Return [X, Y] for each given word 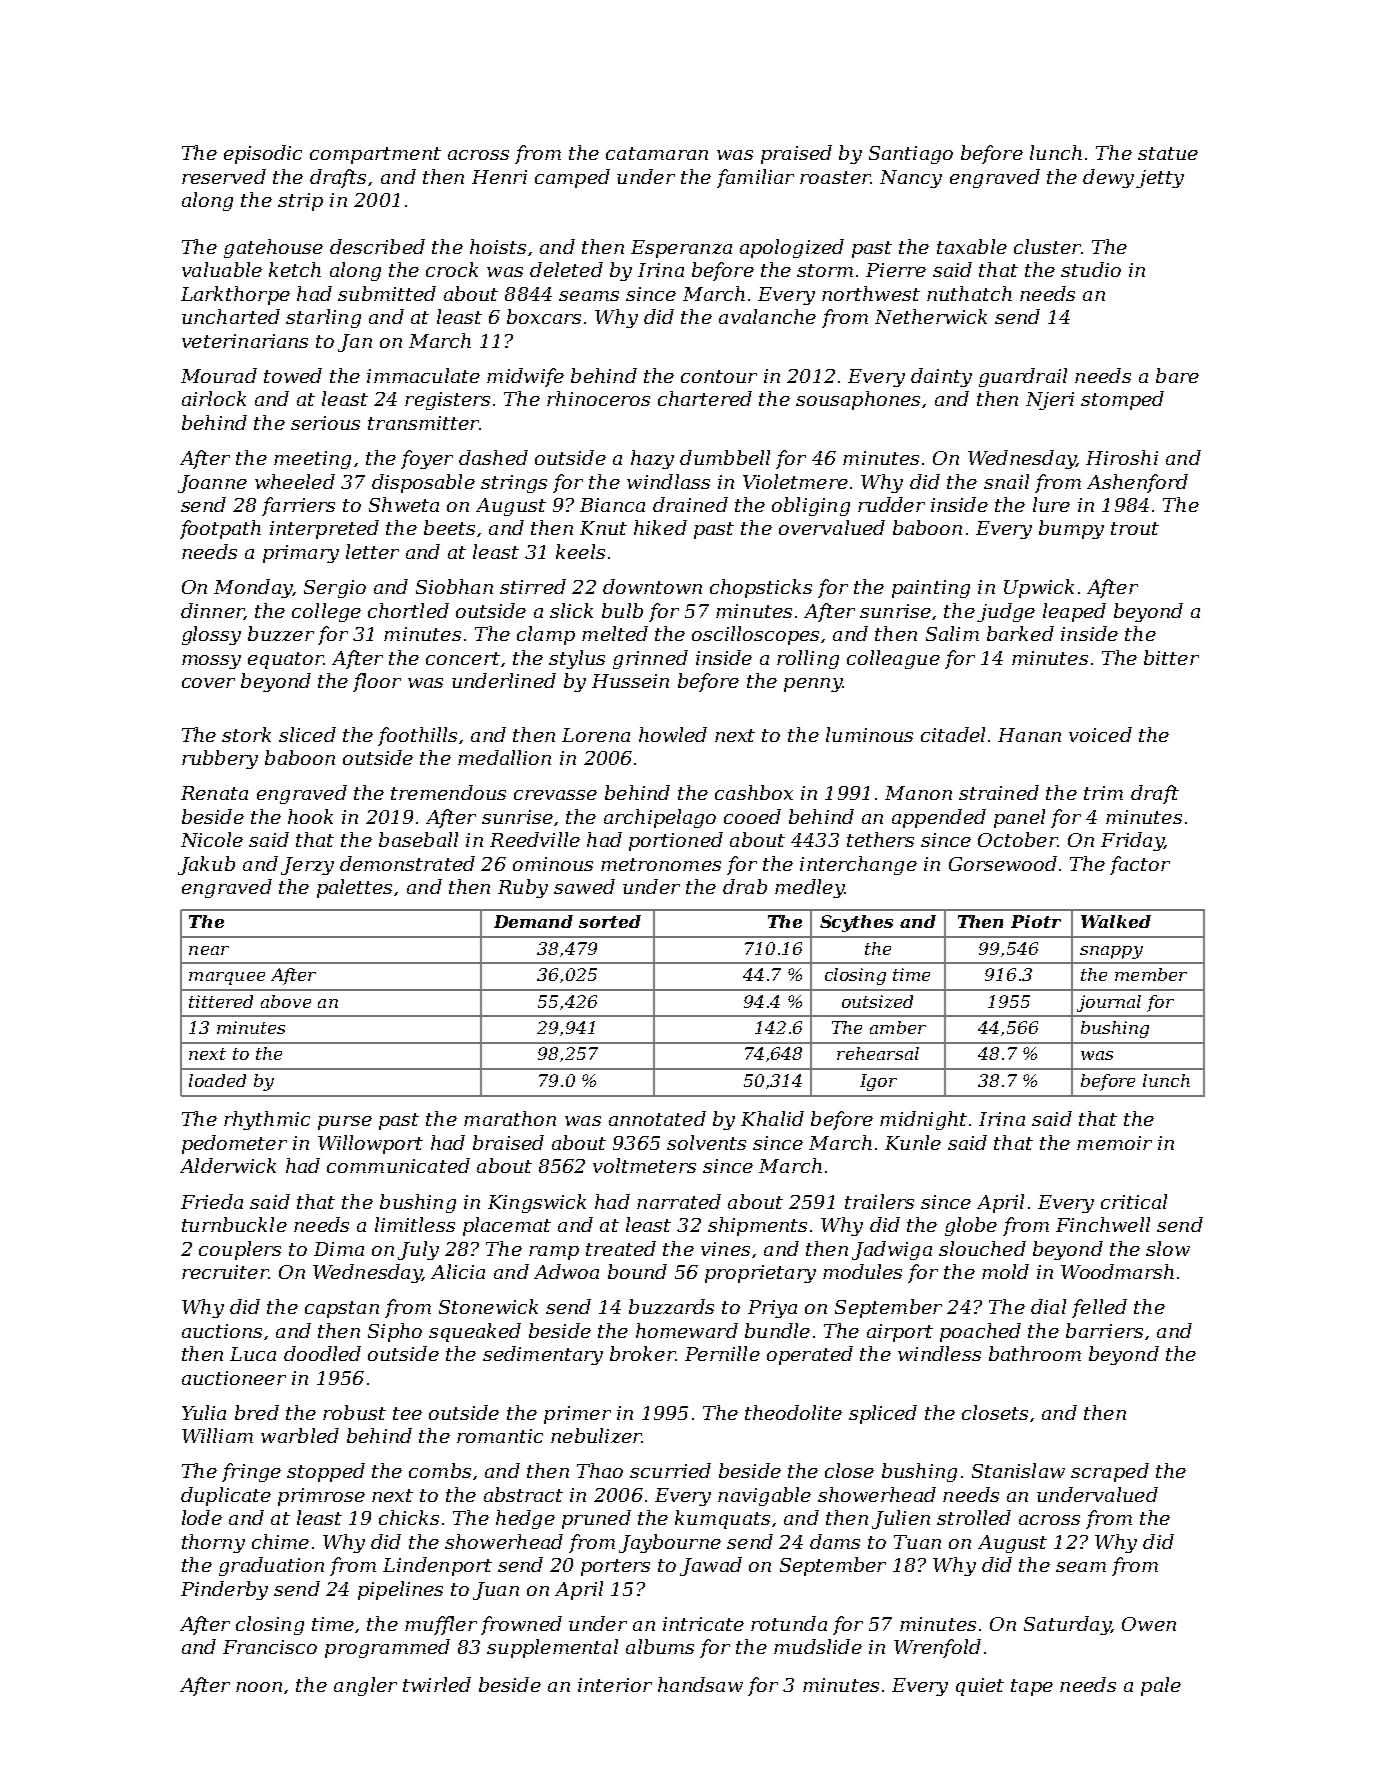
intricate [703, 1624]
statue [1168, 153]
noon [259, 1687]
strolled [974, 1517]
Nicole [212, 839]
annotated [657, 1118]
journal [1109, 1003]
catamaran [657, 153]
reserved [224, 176]
